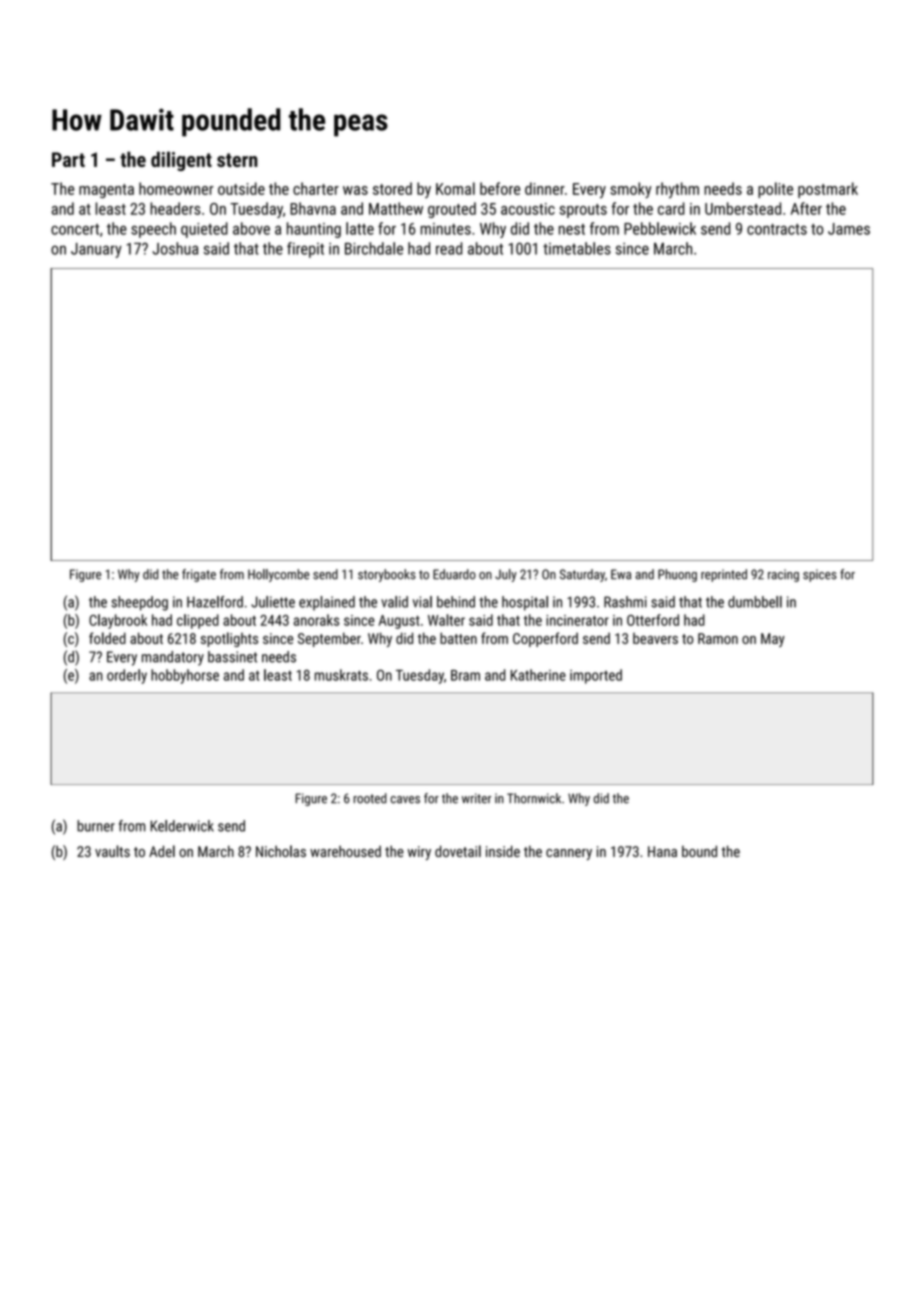  I want to click on Matthew, so click(396, 208).
